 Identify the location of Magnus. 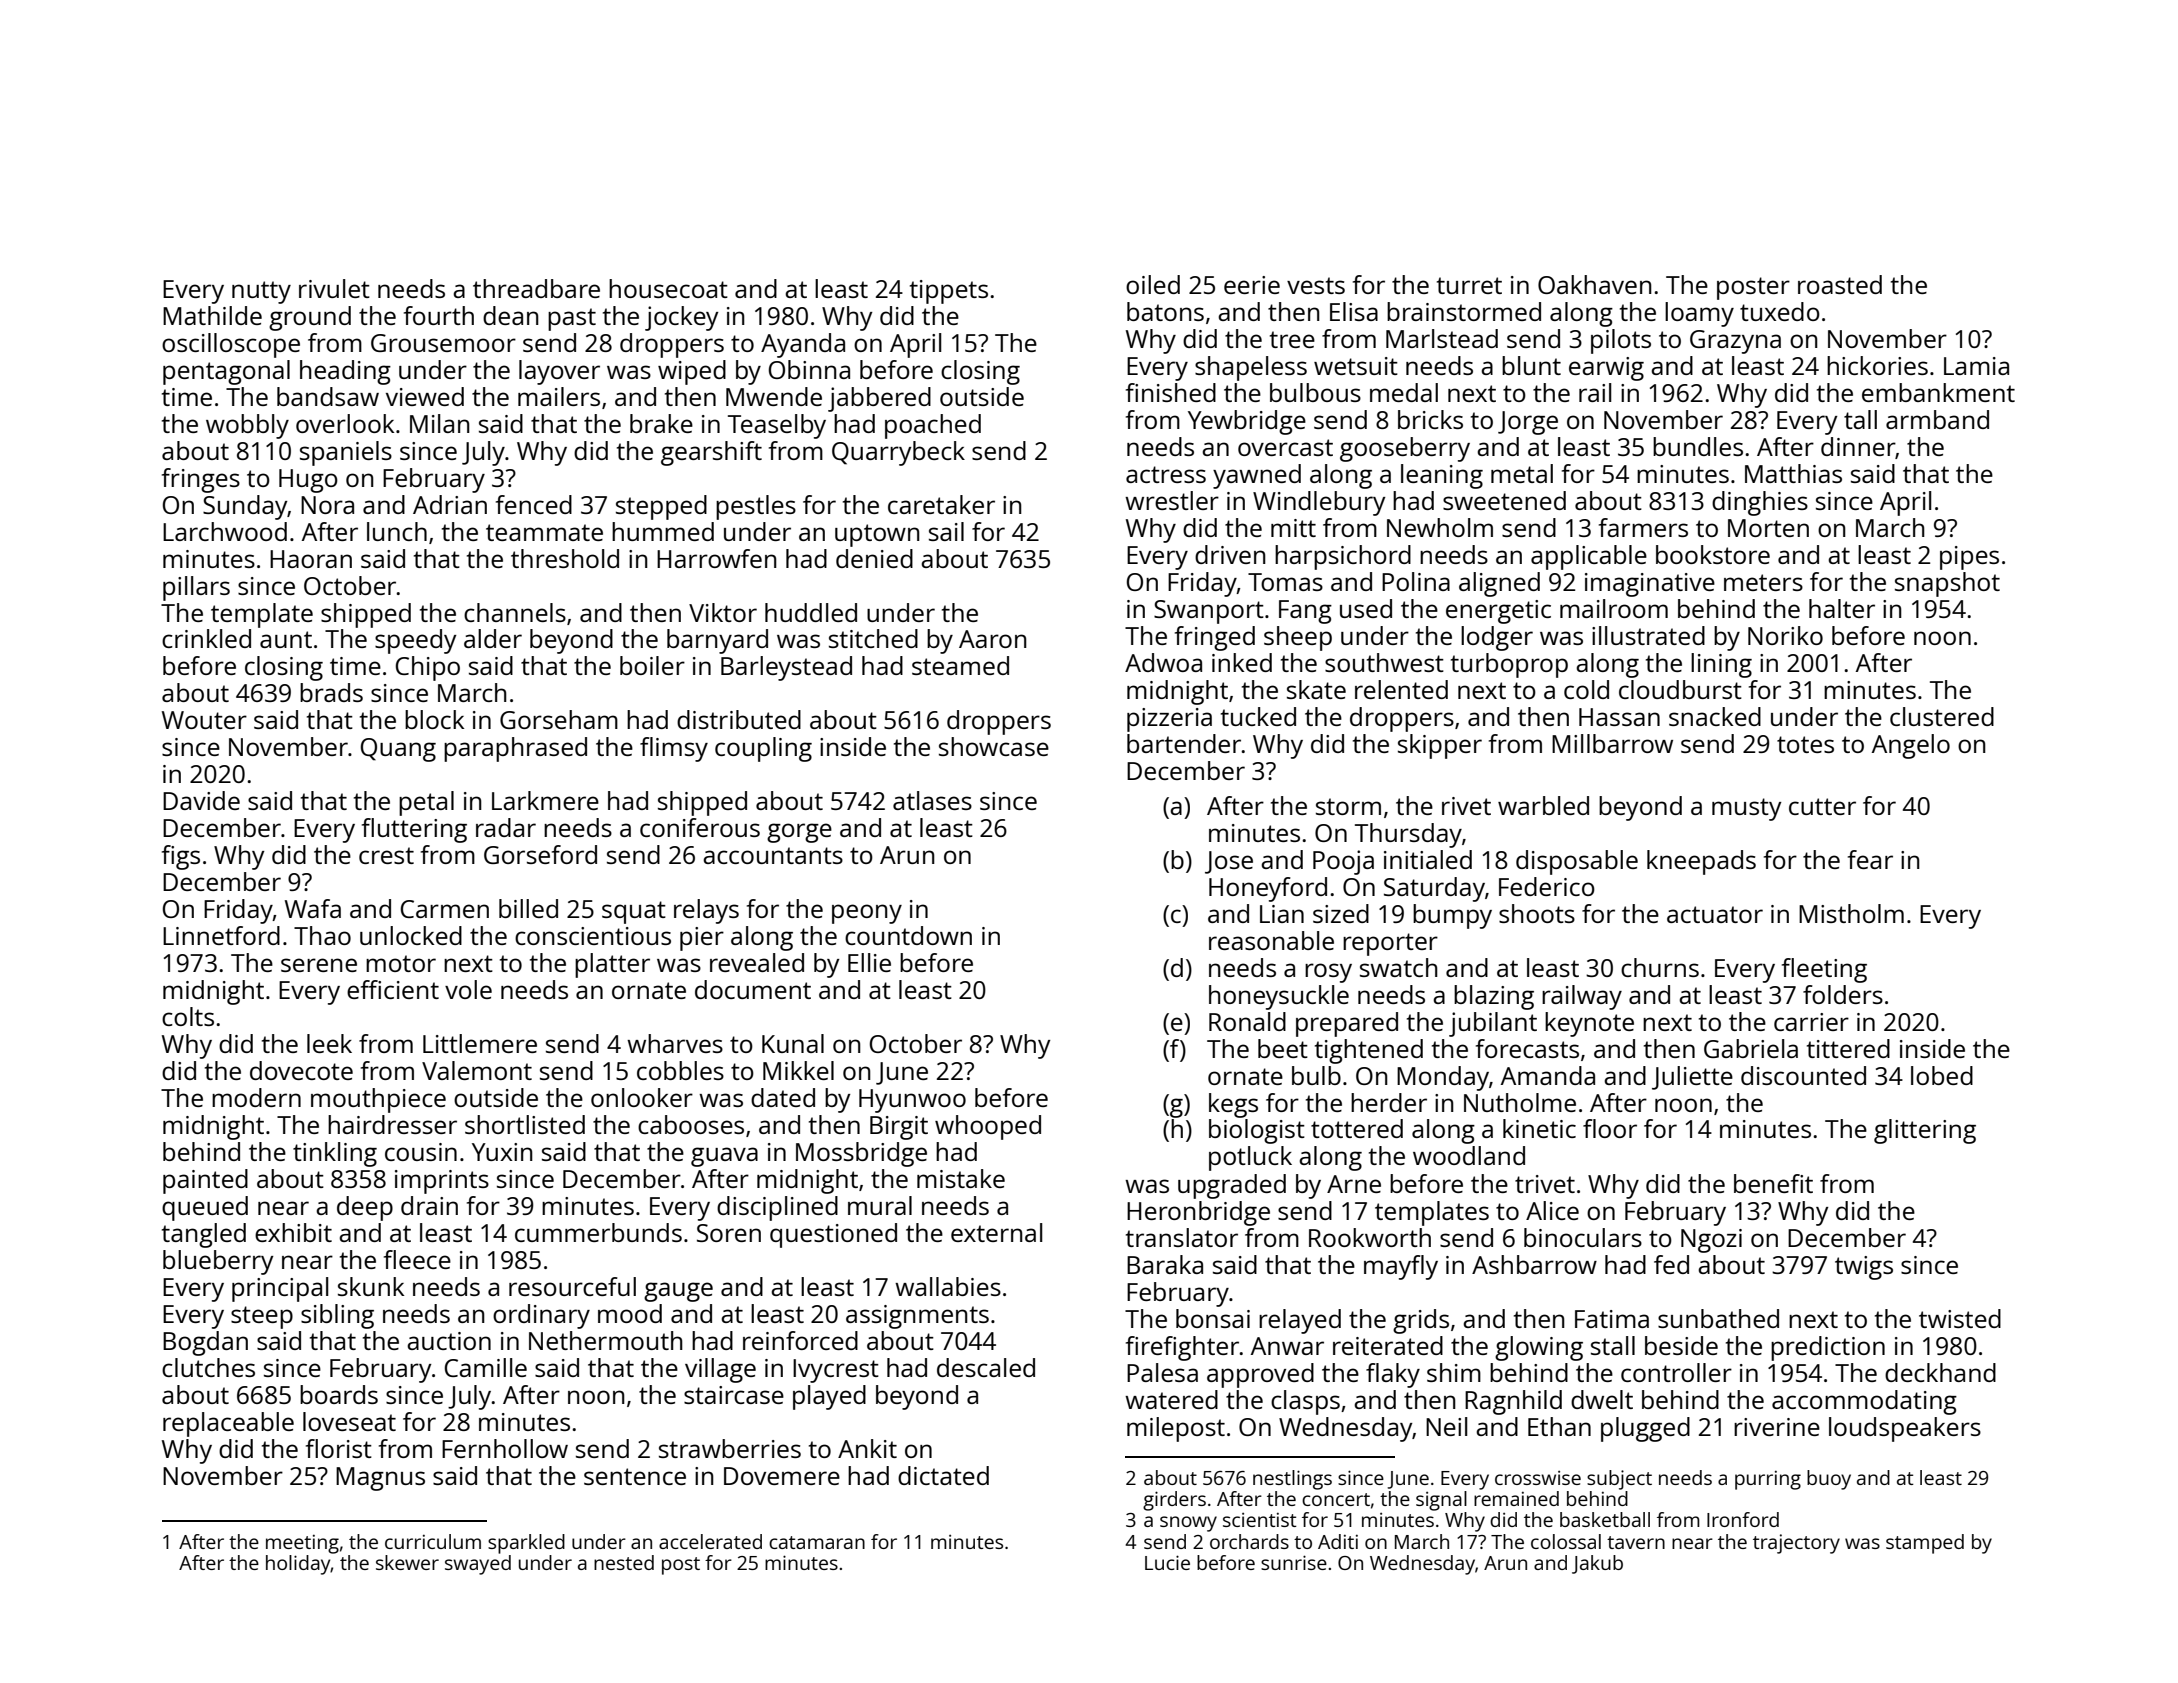
(380, 1479).
